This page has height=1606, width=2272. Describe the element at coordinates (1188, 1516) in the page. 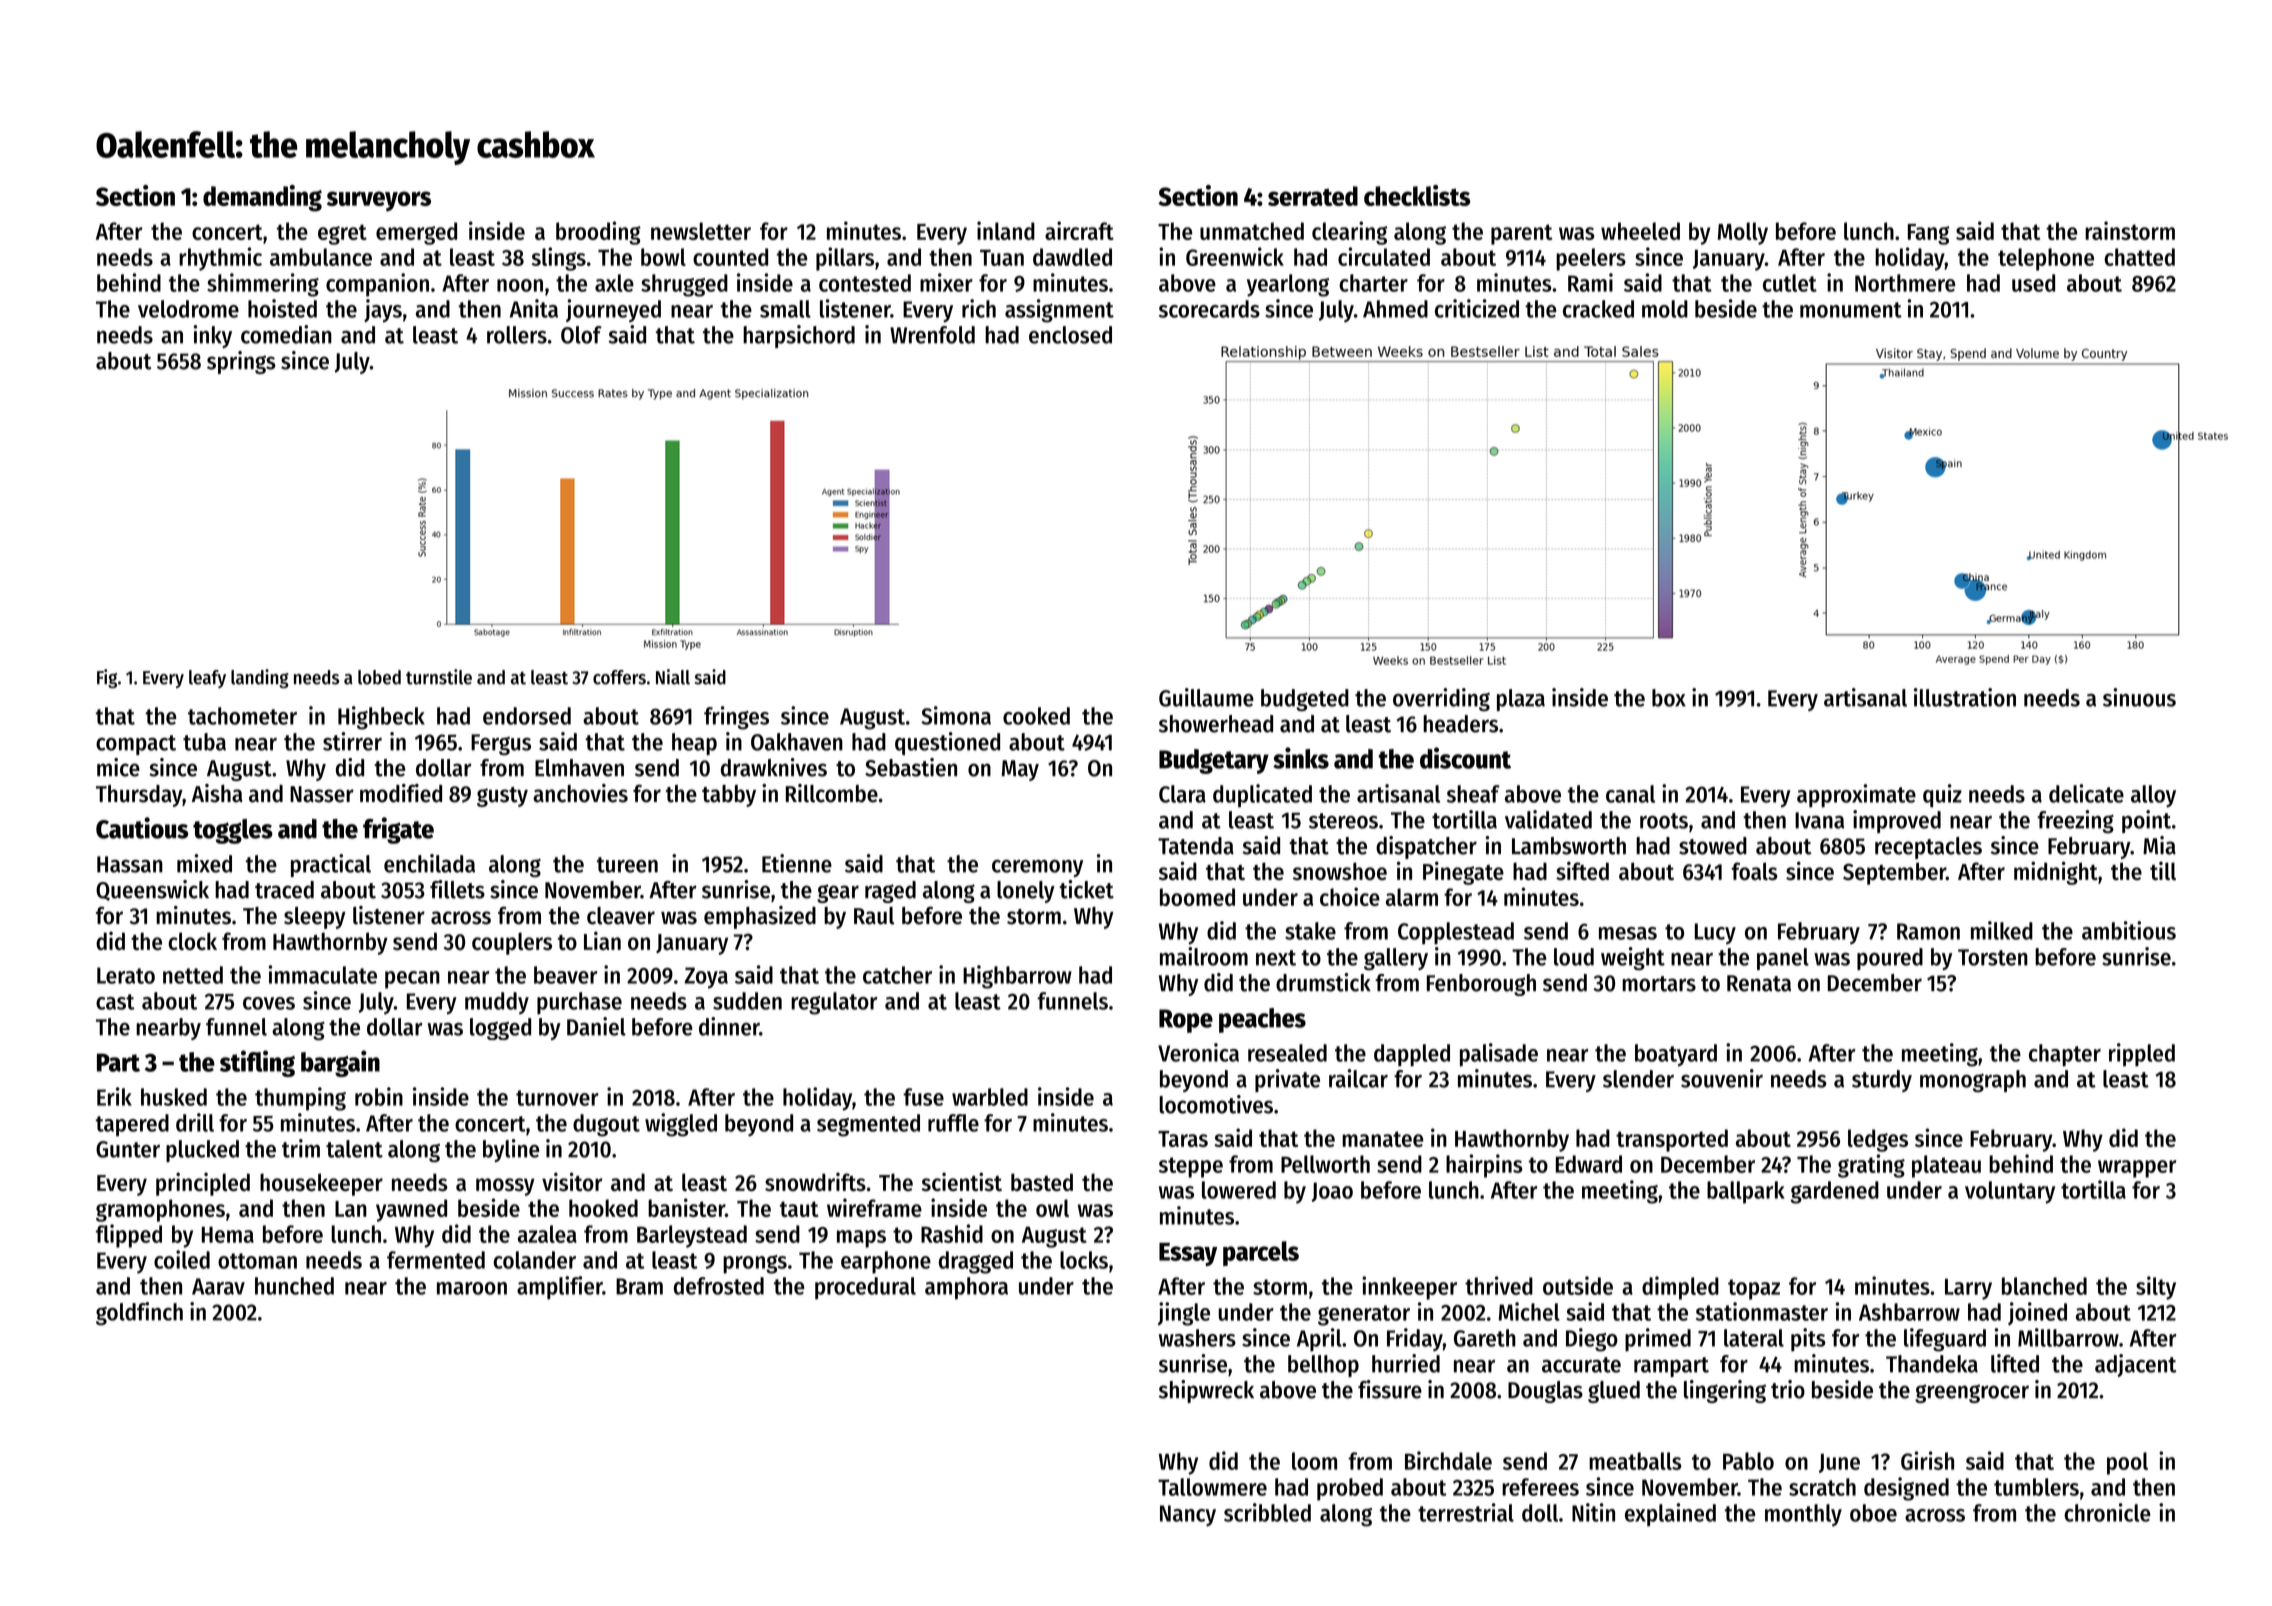

I see `Nancy` at that location.
